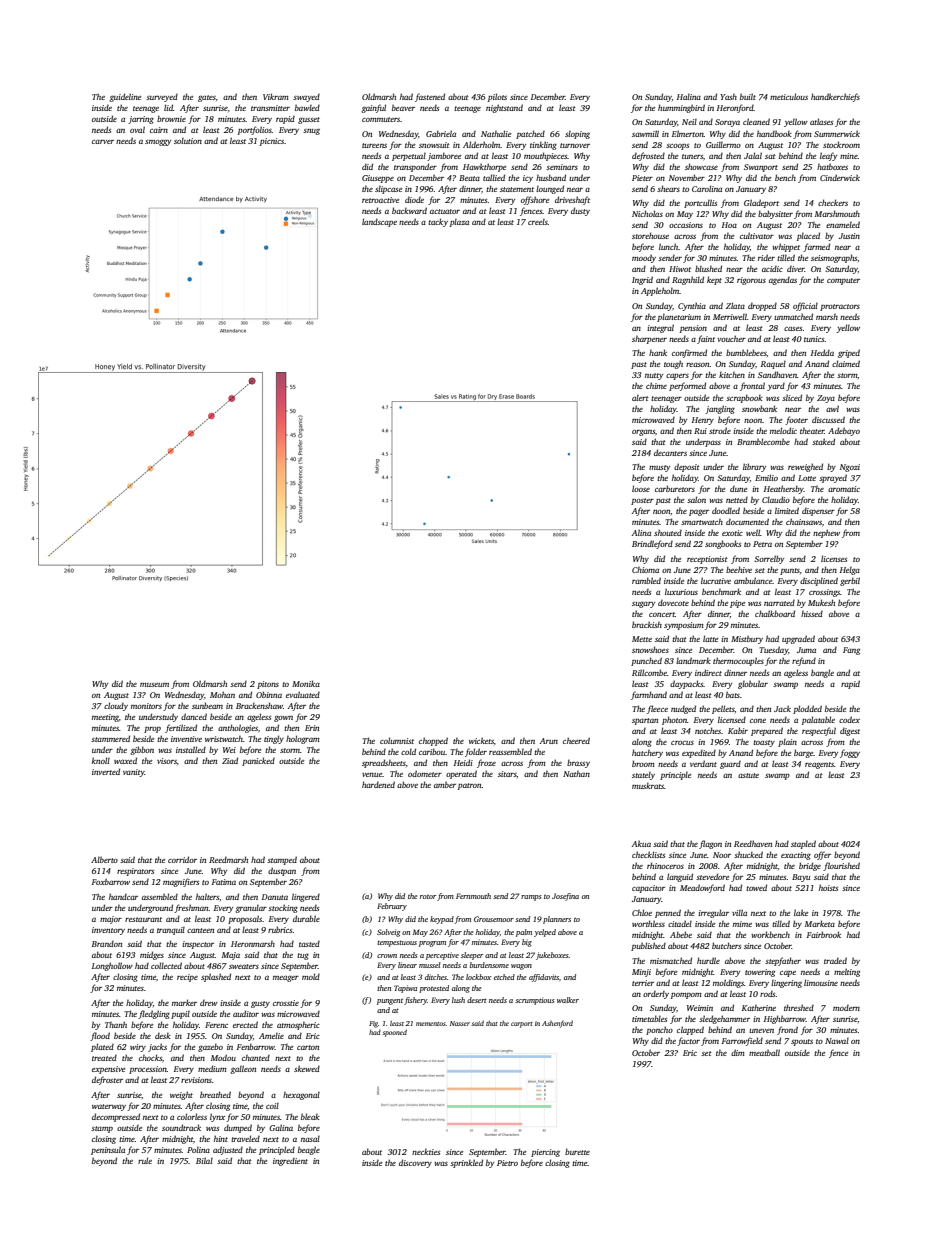 The image size is (952, 1233). Describe the element at coordinates (729, 225) in the screenshot. I see `Hoa` at that location.
